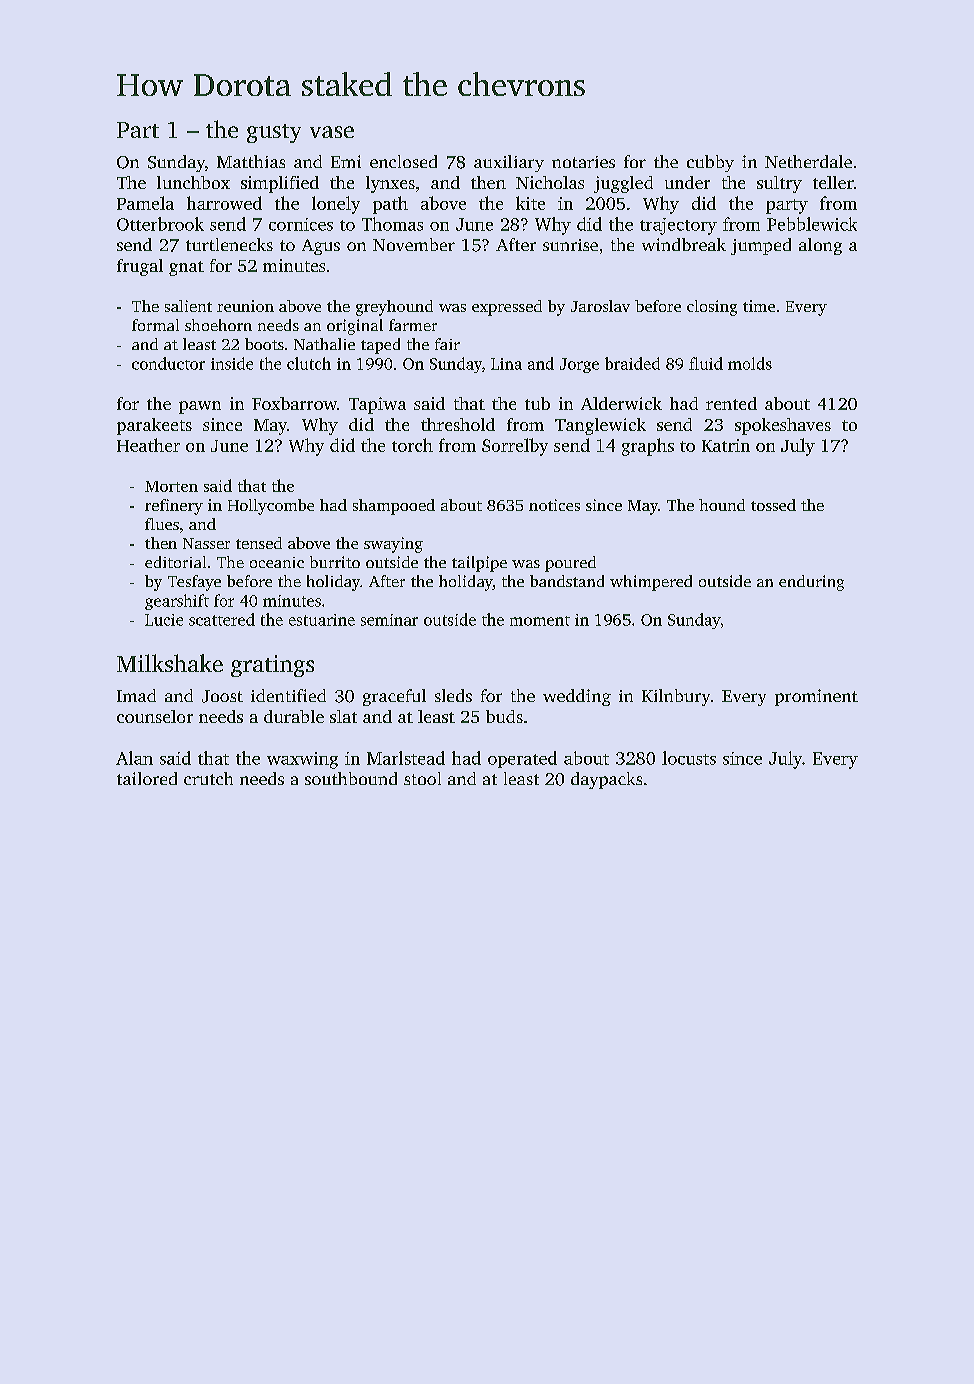 This document has width=974, height=1384. What do you see at coordinates (507, 308) in the document?
I see `expressed` at bounding box center [507, 308].
